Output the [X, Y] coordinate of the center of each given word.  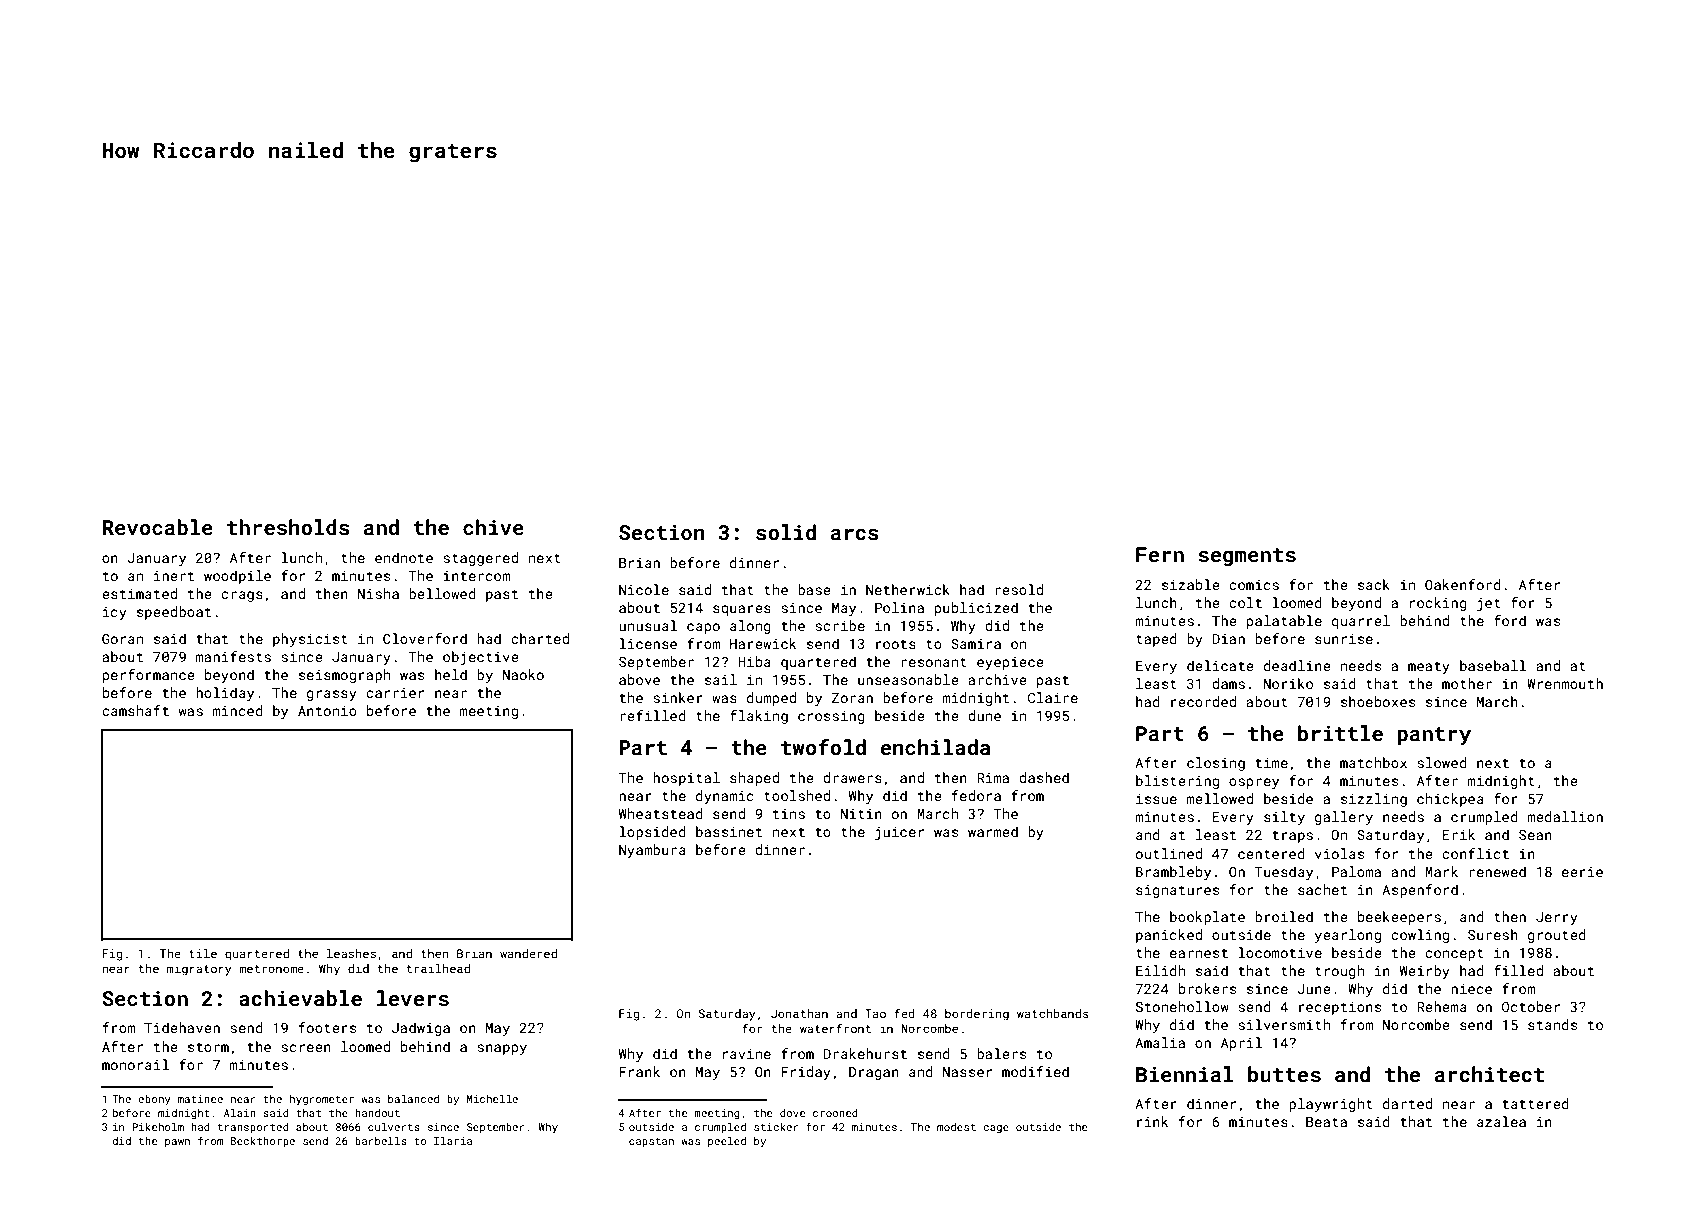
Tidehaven [182, 1027]
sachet [1322, 889]
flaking [759, 717]
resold [1019, 589]
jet [1489, 604]
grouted [1557, 936]
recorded [1203, 701]
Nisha [378, 593]
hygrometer [322, 1100]
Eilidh [1160, 970]
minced [238, 710]
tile [203, 953]
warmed [993, 831]
